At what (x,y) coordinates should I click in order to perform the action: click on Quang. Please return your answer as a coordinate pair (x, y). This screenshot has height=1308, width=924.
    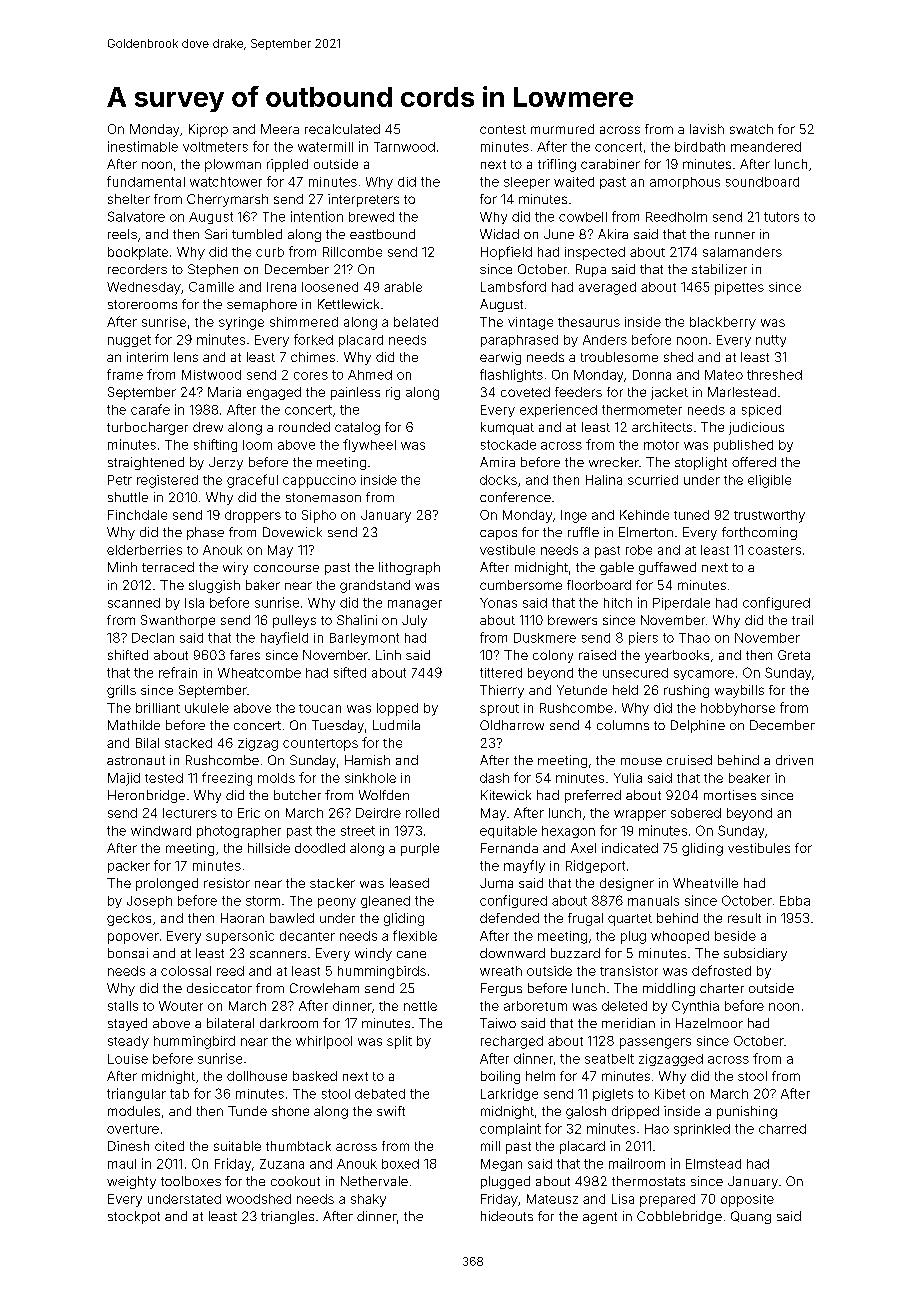
    Looking at the image, I should click on (751, 1217).
